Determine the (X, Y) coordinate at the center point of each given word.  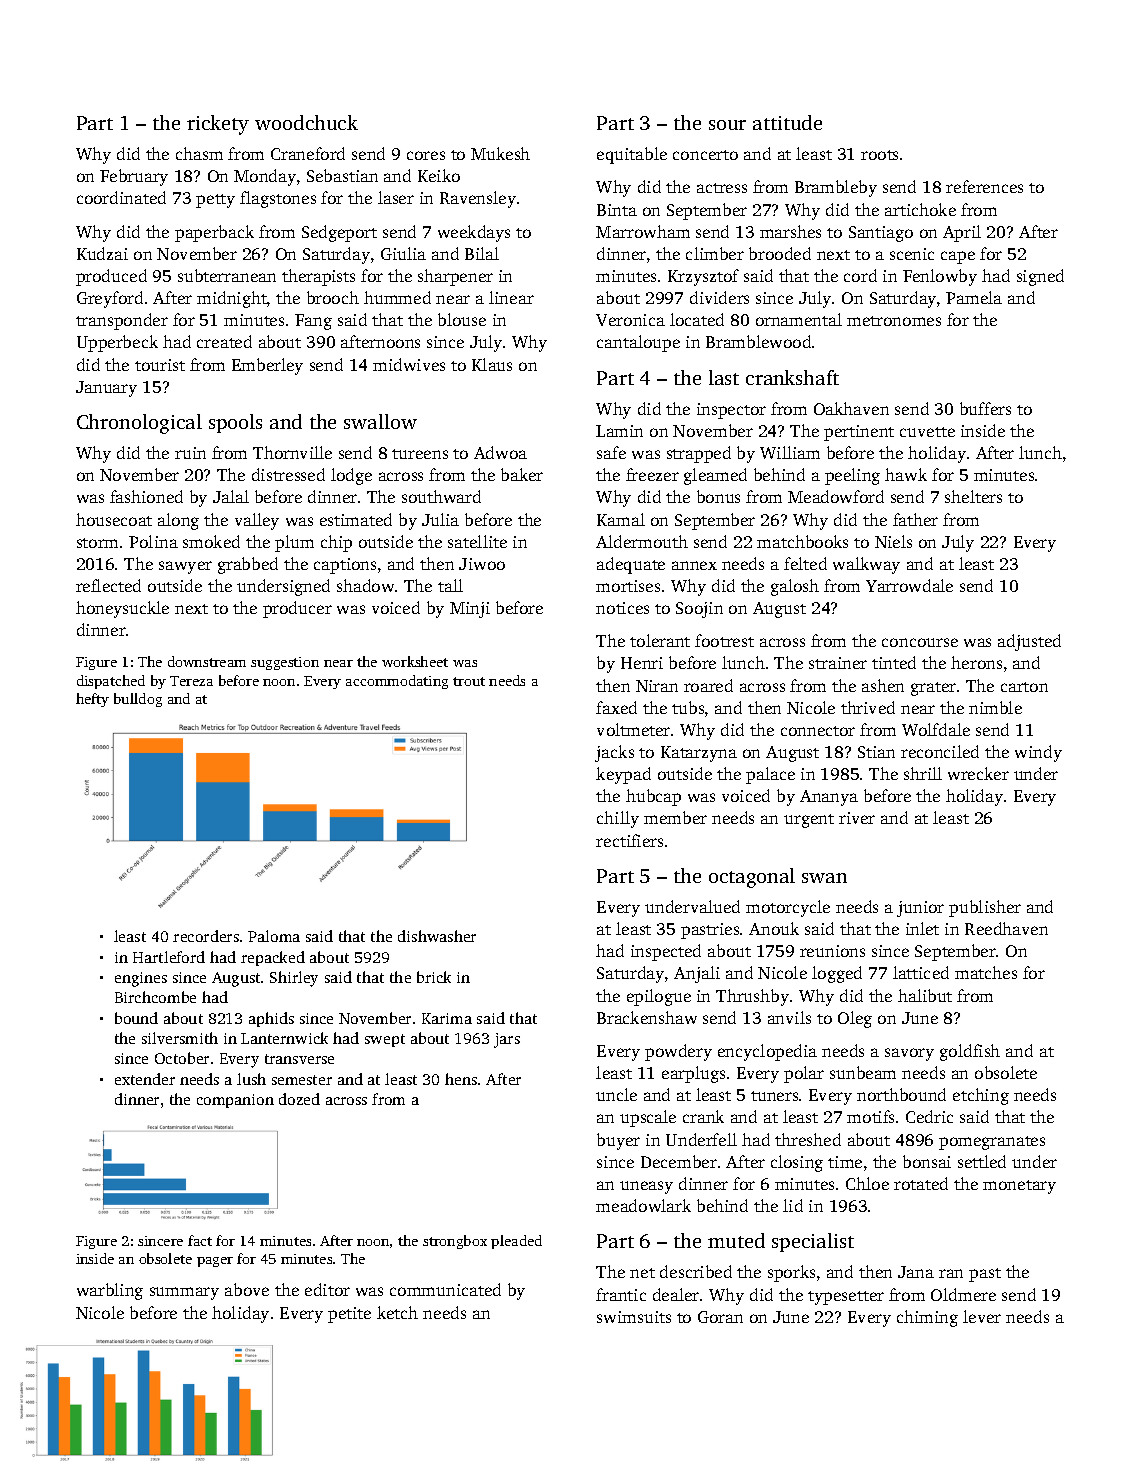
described (696, 1271)
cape (958, 257)
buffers (985, 408)
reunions (832, 951)
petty (215, 201)
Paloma (274, 936)
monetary (1019, 1187)
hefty (92, 700)
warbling (110, 1291)
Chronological (139, 424)
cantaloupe (638, 343)
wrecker (978, 773)
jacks (614, 753)
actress (722, 188)
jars (507, 1040)
